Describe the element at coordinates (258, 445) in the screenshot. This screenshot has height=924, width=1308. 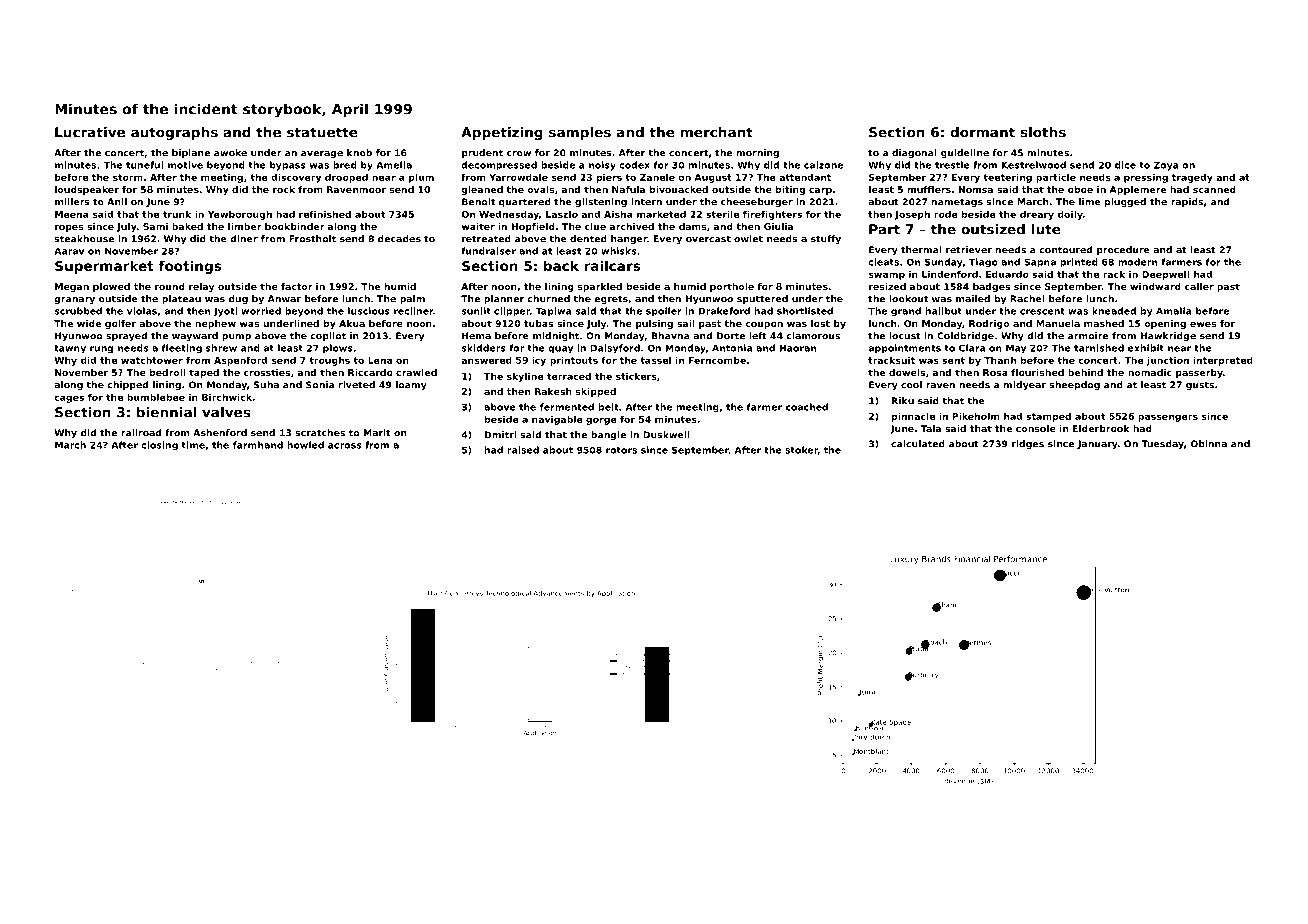
I see `farmhand` at that location.
